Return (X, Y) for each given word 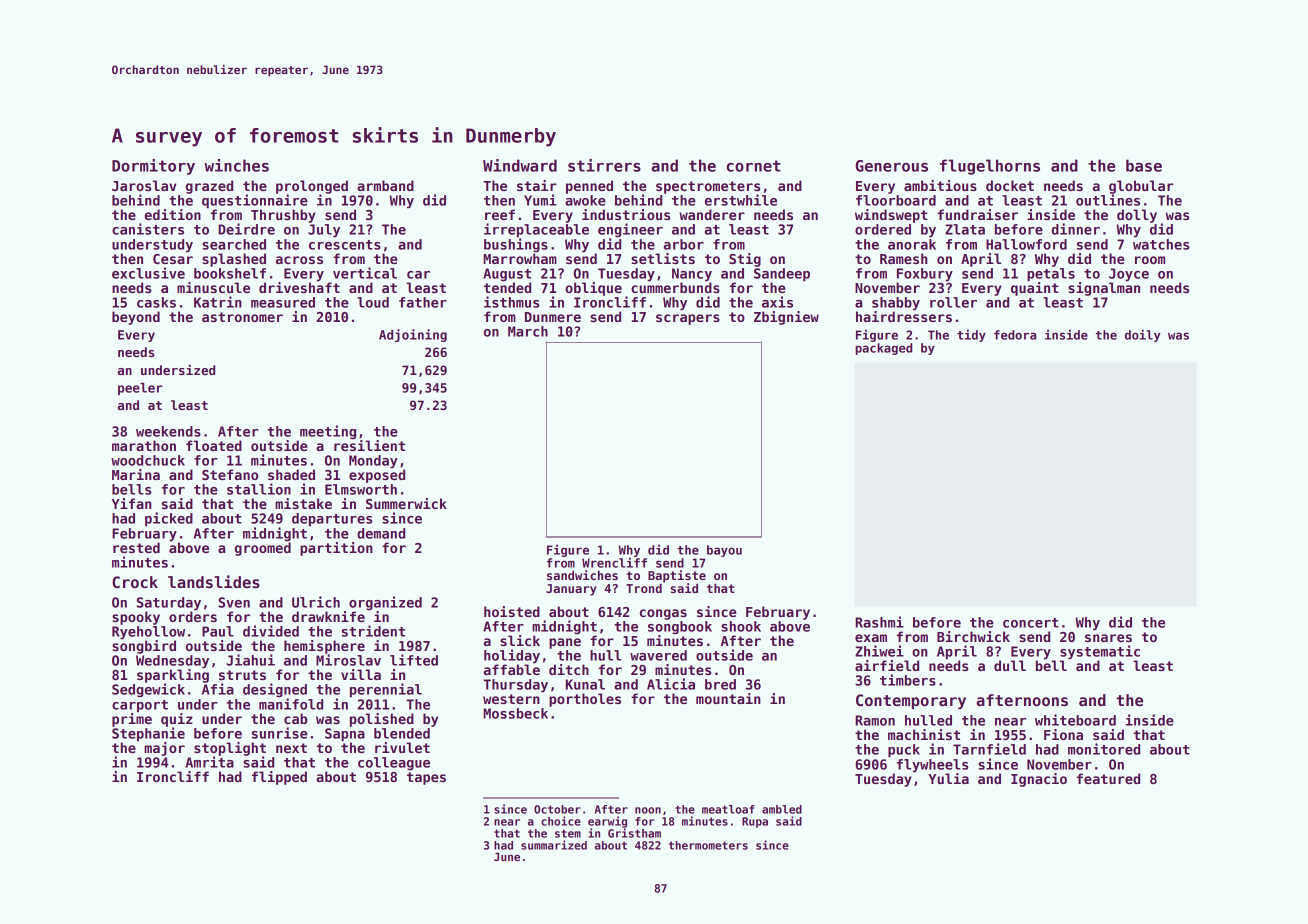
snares (1108, 638)
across (299, 260)
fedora (1015, 335)
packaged (883, 349)
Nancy (692, 275)
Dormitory (153, 167)
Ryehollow (148, 633)
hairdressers (904, 316)
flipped (279, 778)
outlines (1108, 200)
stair (537, 185)
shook (741, 626)
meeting (328, 432)
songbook (680, 628)
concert (1031, 623)
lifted (414, 660)
